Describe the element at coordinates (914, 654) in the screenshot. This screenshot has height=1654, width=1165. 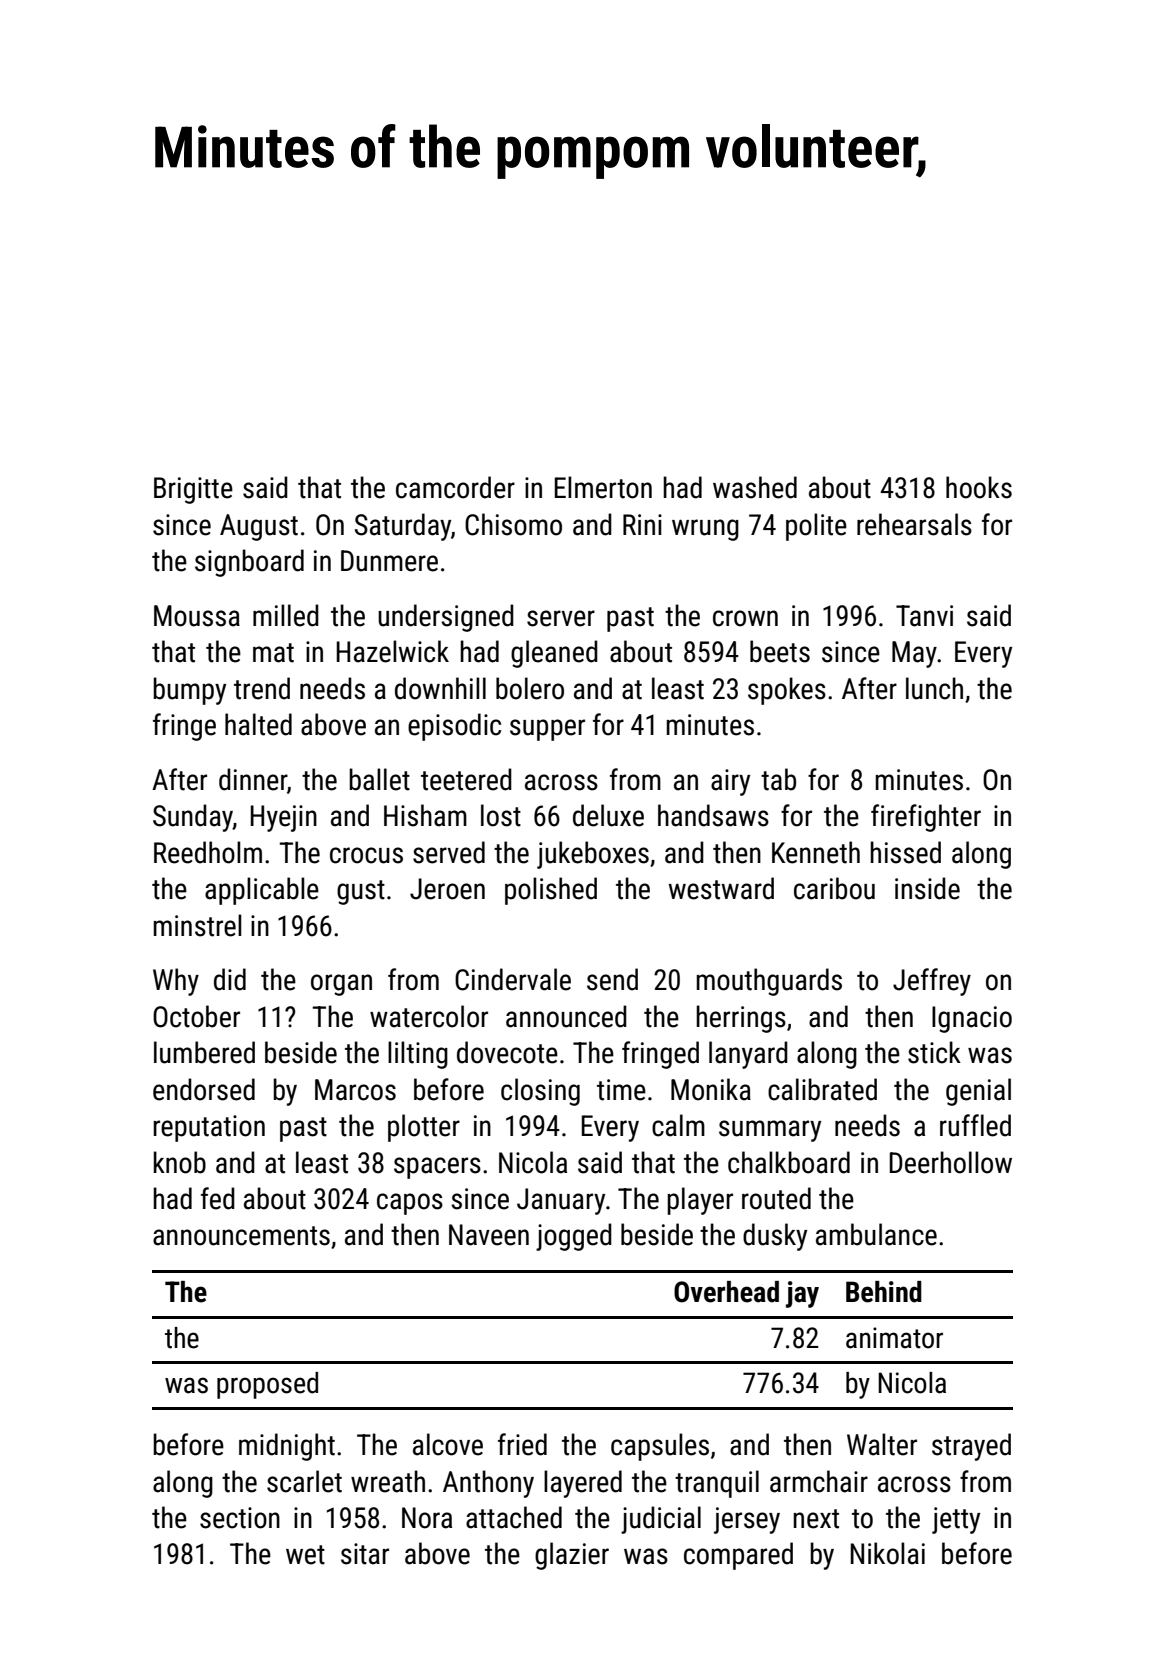
I see `May` at that location.
